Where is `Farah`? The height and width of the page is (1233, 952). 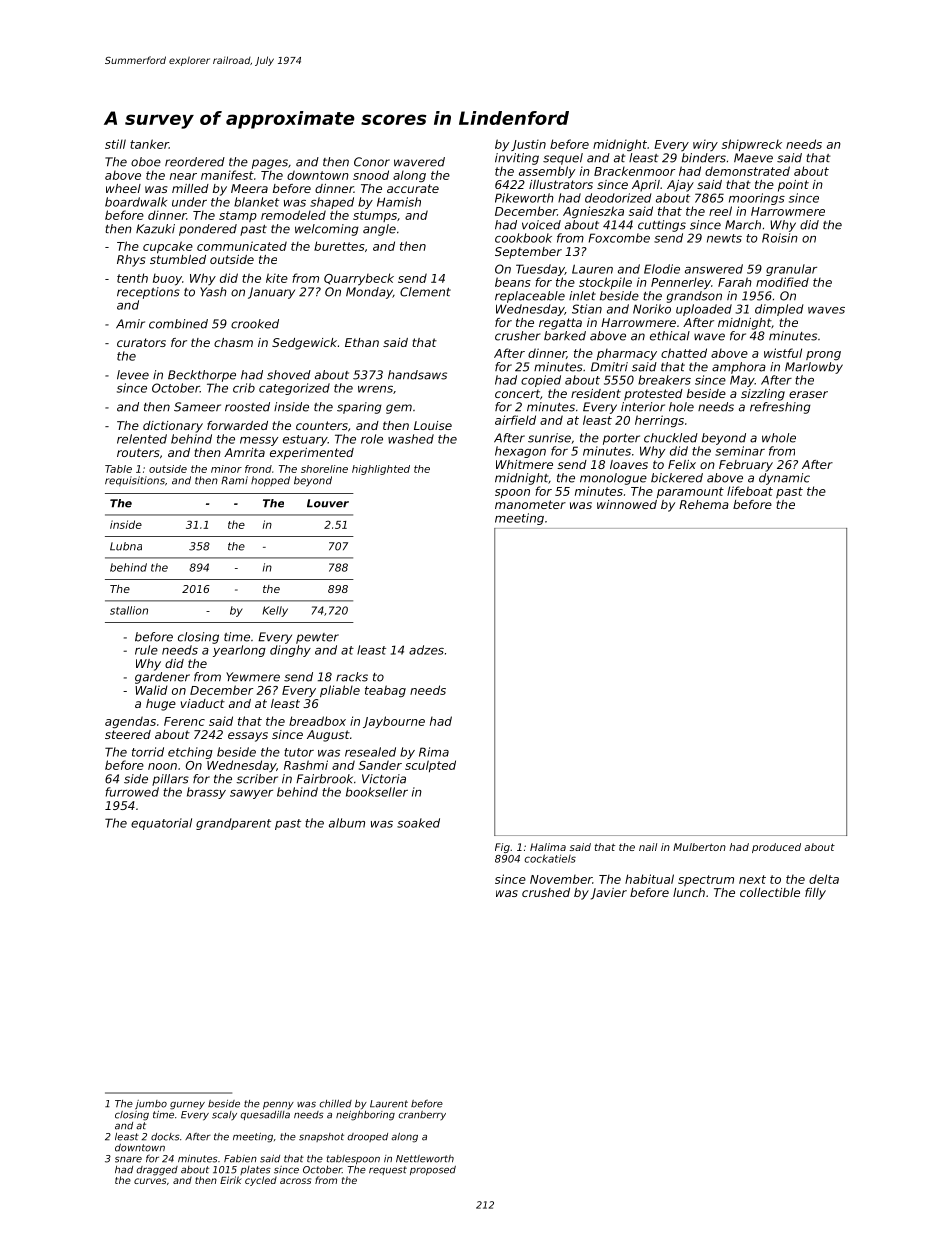
Farah is located at coordinates (735, 282).
